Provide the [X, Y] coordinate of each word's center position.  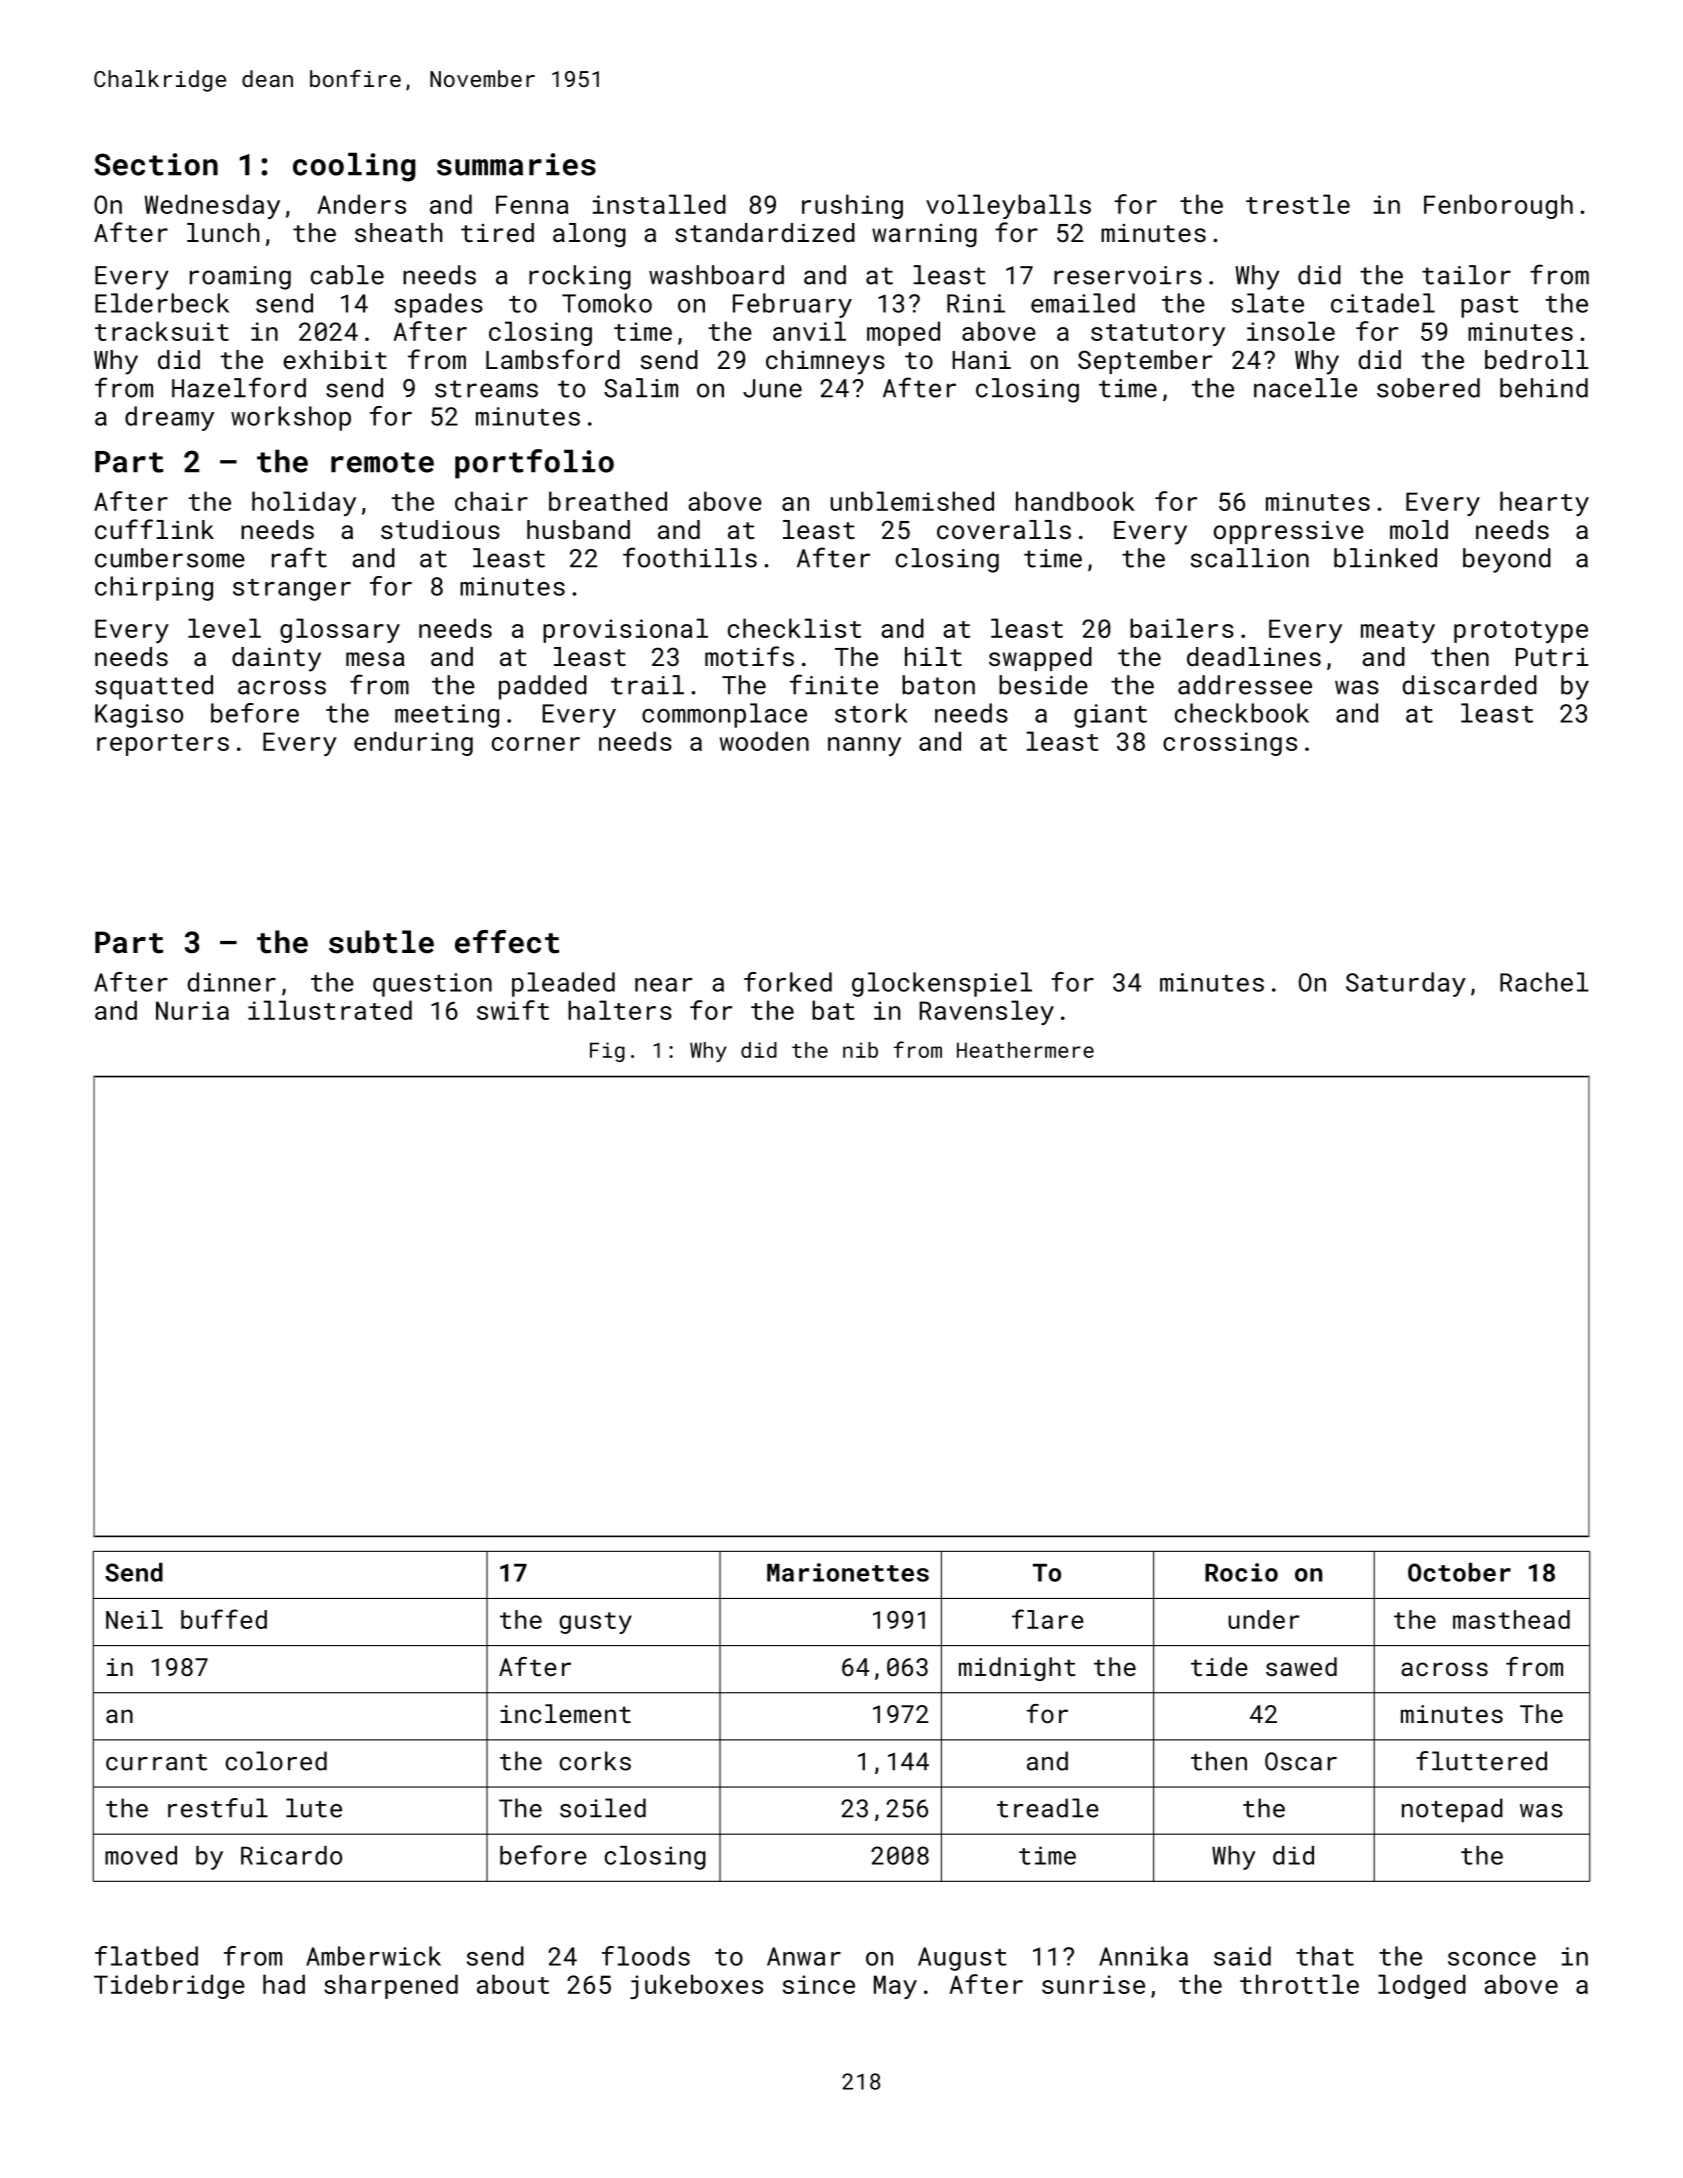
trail [647, 685]
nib [860, 1050]
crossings [1230, 744]
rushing [852, 206]
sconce [1492, 1959]
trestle [1298, 204]
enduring [413, 743]
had [284, 1984]
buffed [224, 1619]
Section [156, 164]
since [819, 1984]
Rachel [1544, 982]
